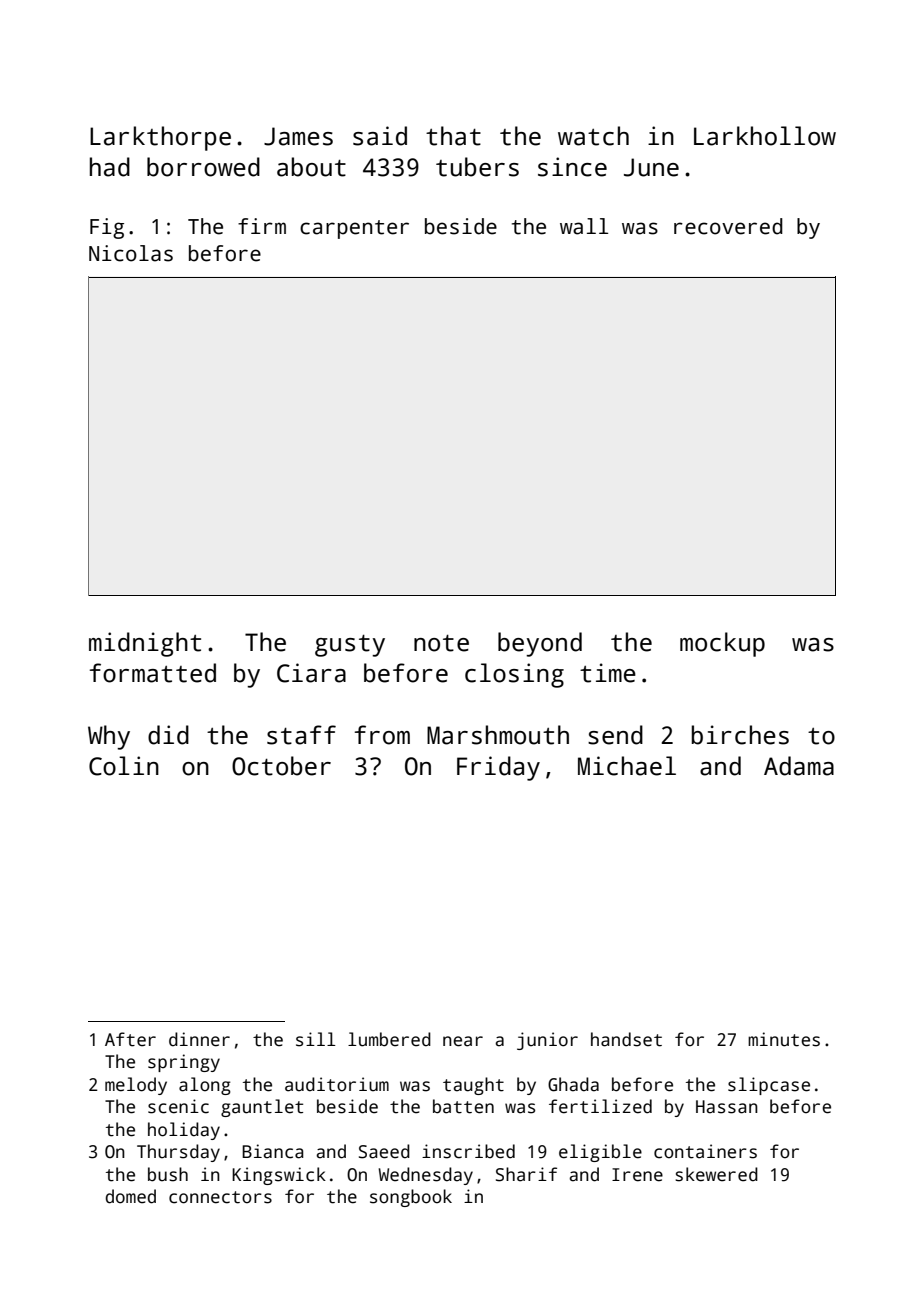  Describe the element at coordinates (184, 1131) in the page. I see `holiday` at that location.
